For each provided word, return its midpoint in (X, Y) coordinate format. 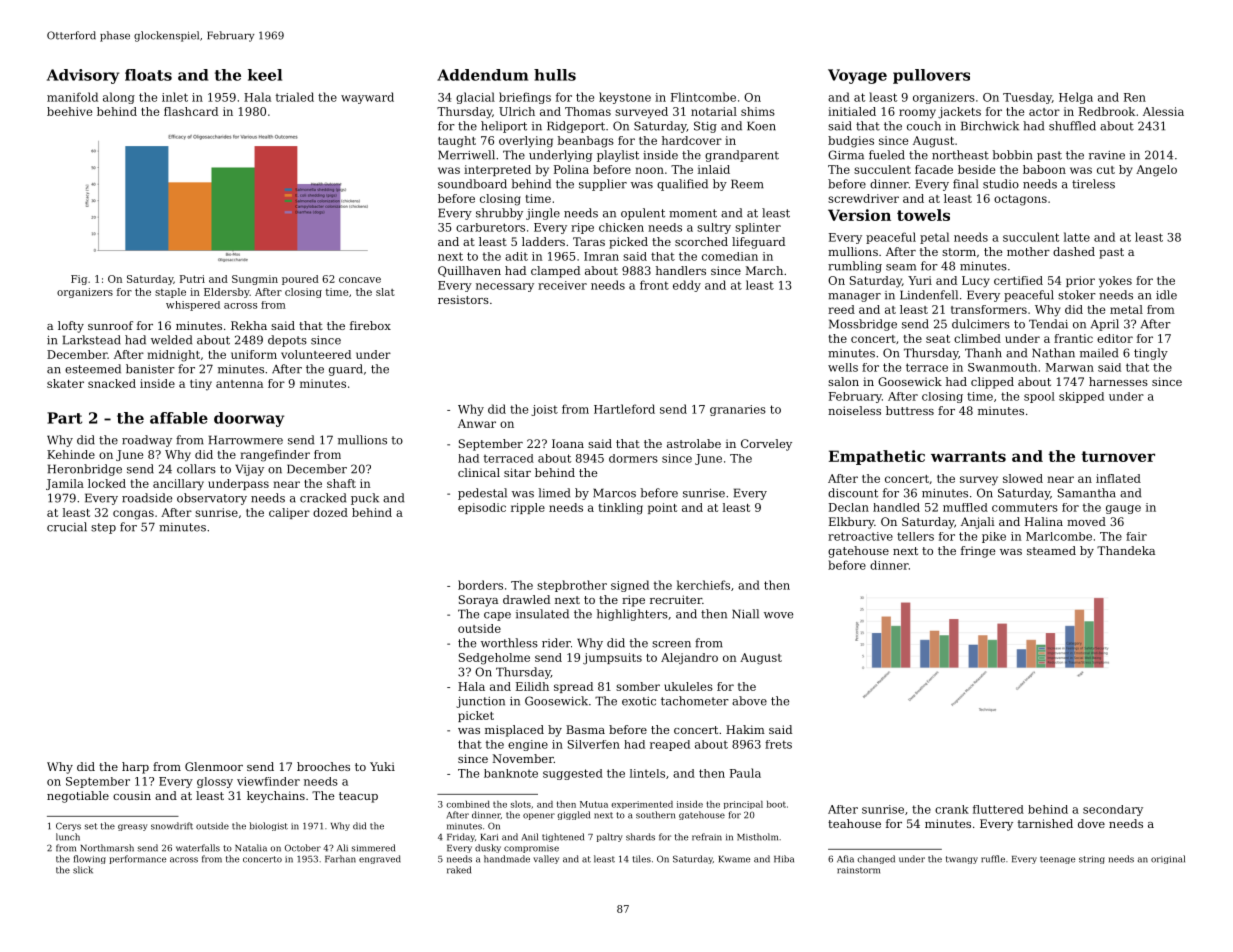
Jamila (65, 484)
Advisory (83, 76)
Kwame (734, 859)
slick (83, 870)
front (654, 285)
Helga (1076, 98)
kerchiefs (703, 585)
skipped (1081, 397)
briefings (525, 98)
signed (630, 586)
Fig (79, 280)
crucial (67, 527)
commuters (1025, 507)
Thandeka (1126, 550)
